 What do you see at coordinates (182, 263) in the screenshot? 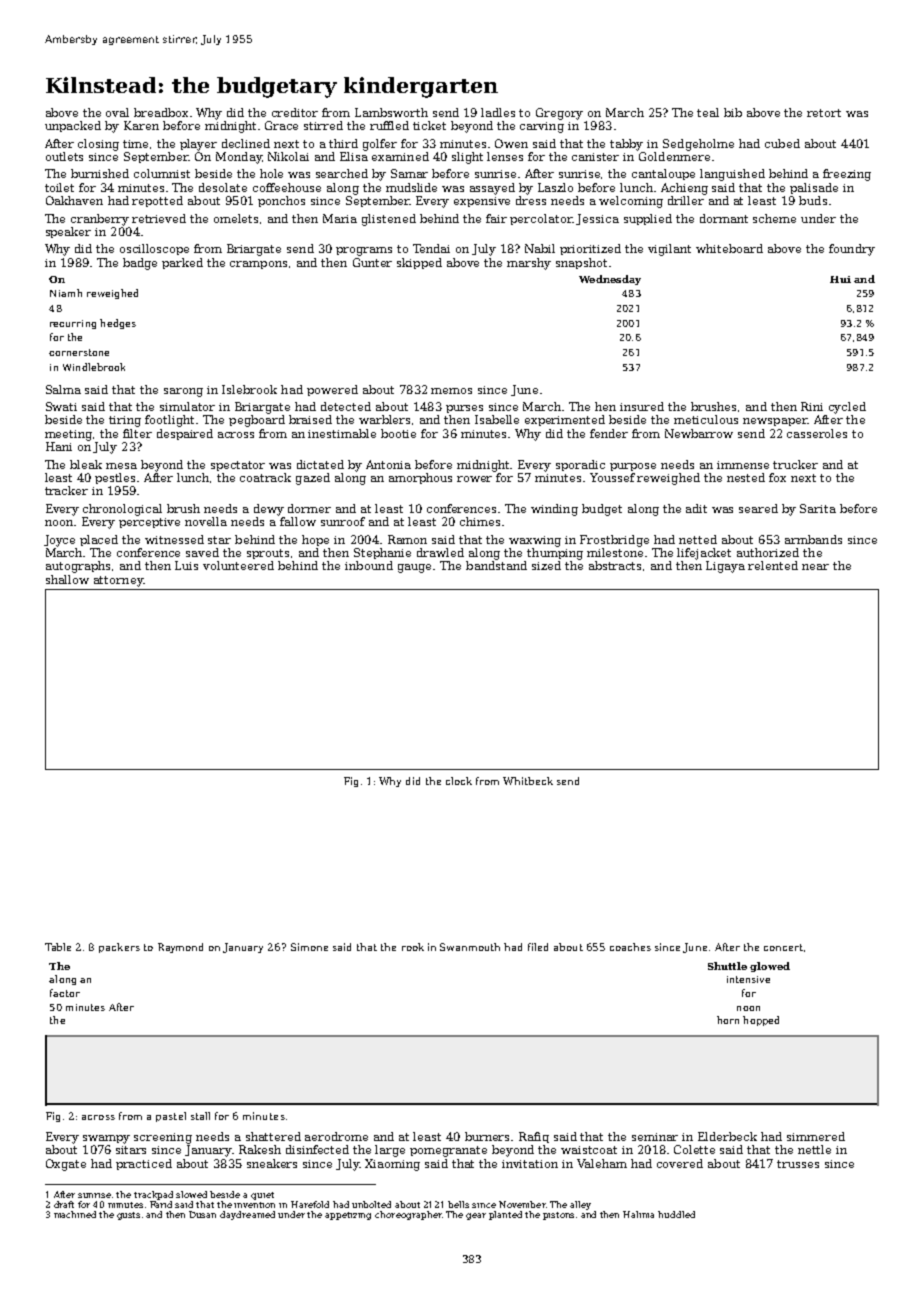
I see `parked` at bounding box center [182, 263].
